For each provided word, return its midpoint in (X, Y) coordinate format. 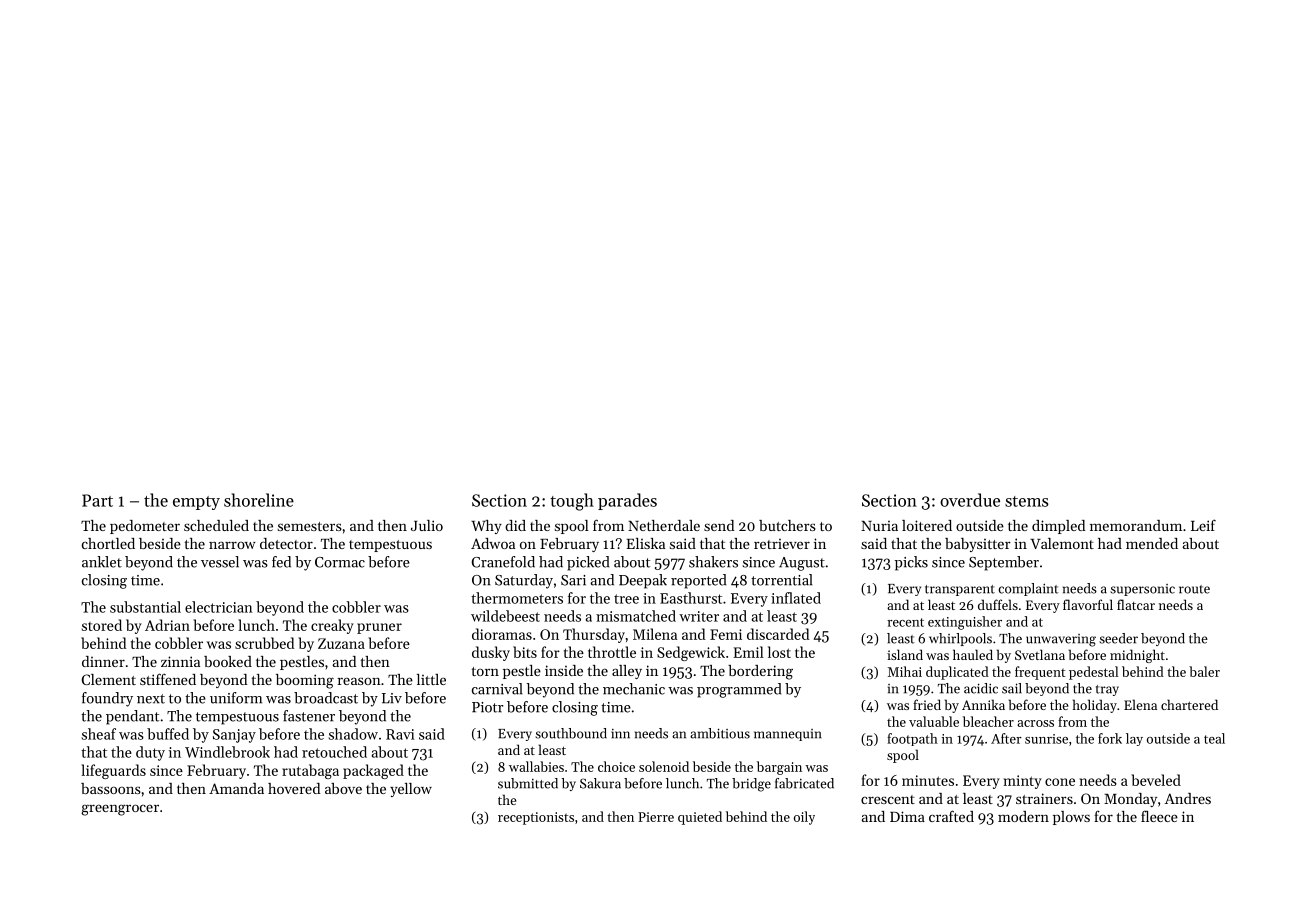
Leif (1203, 525)
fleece (1159, 816)
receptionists (536, 818)
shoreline (259, 500)
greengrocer (120, 810)
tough (572, 502)
